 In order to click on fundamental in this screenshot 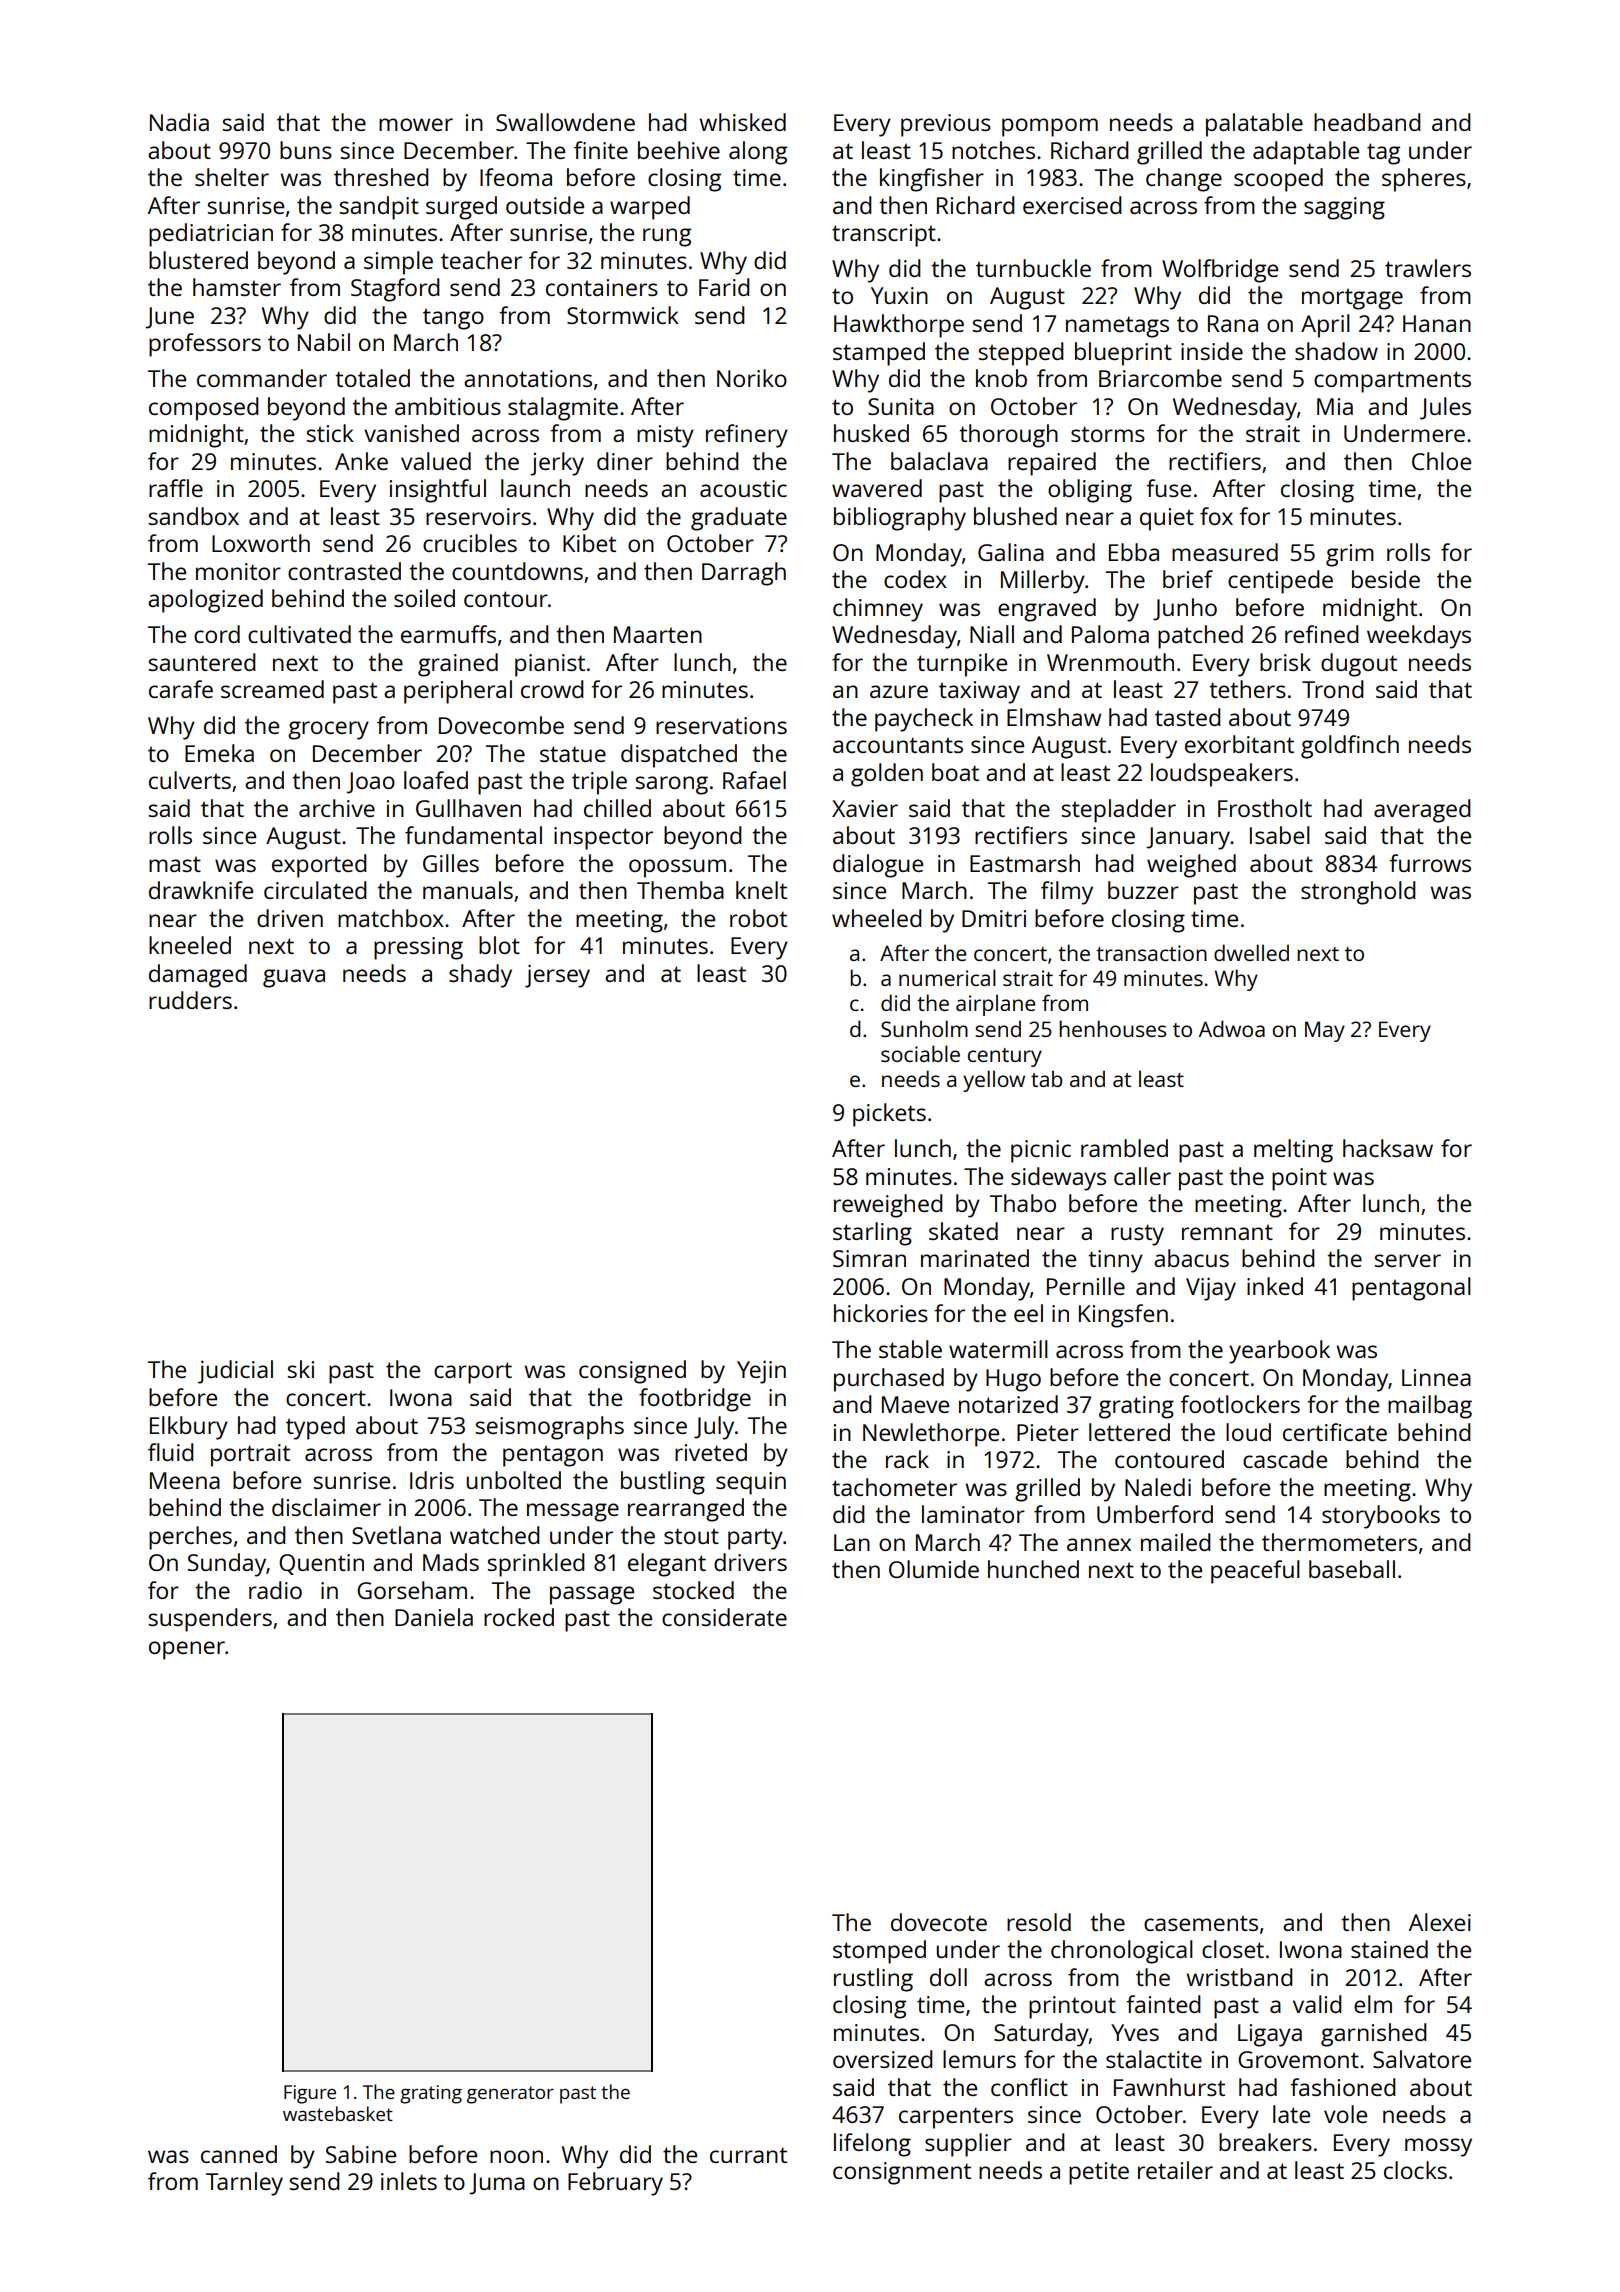, I will do `click(473, 835)`.
